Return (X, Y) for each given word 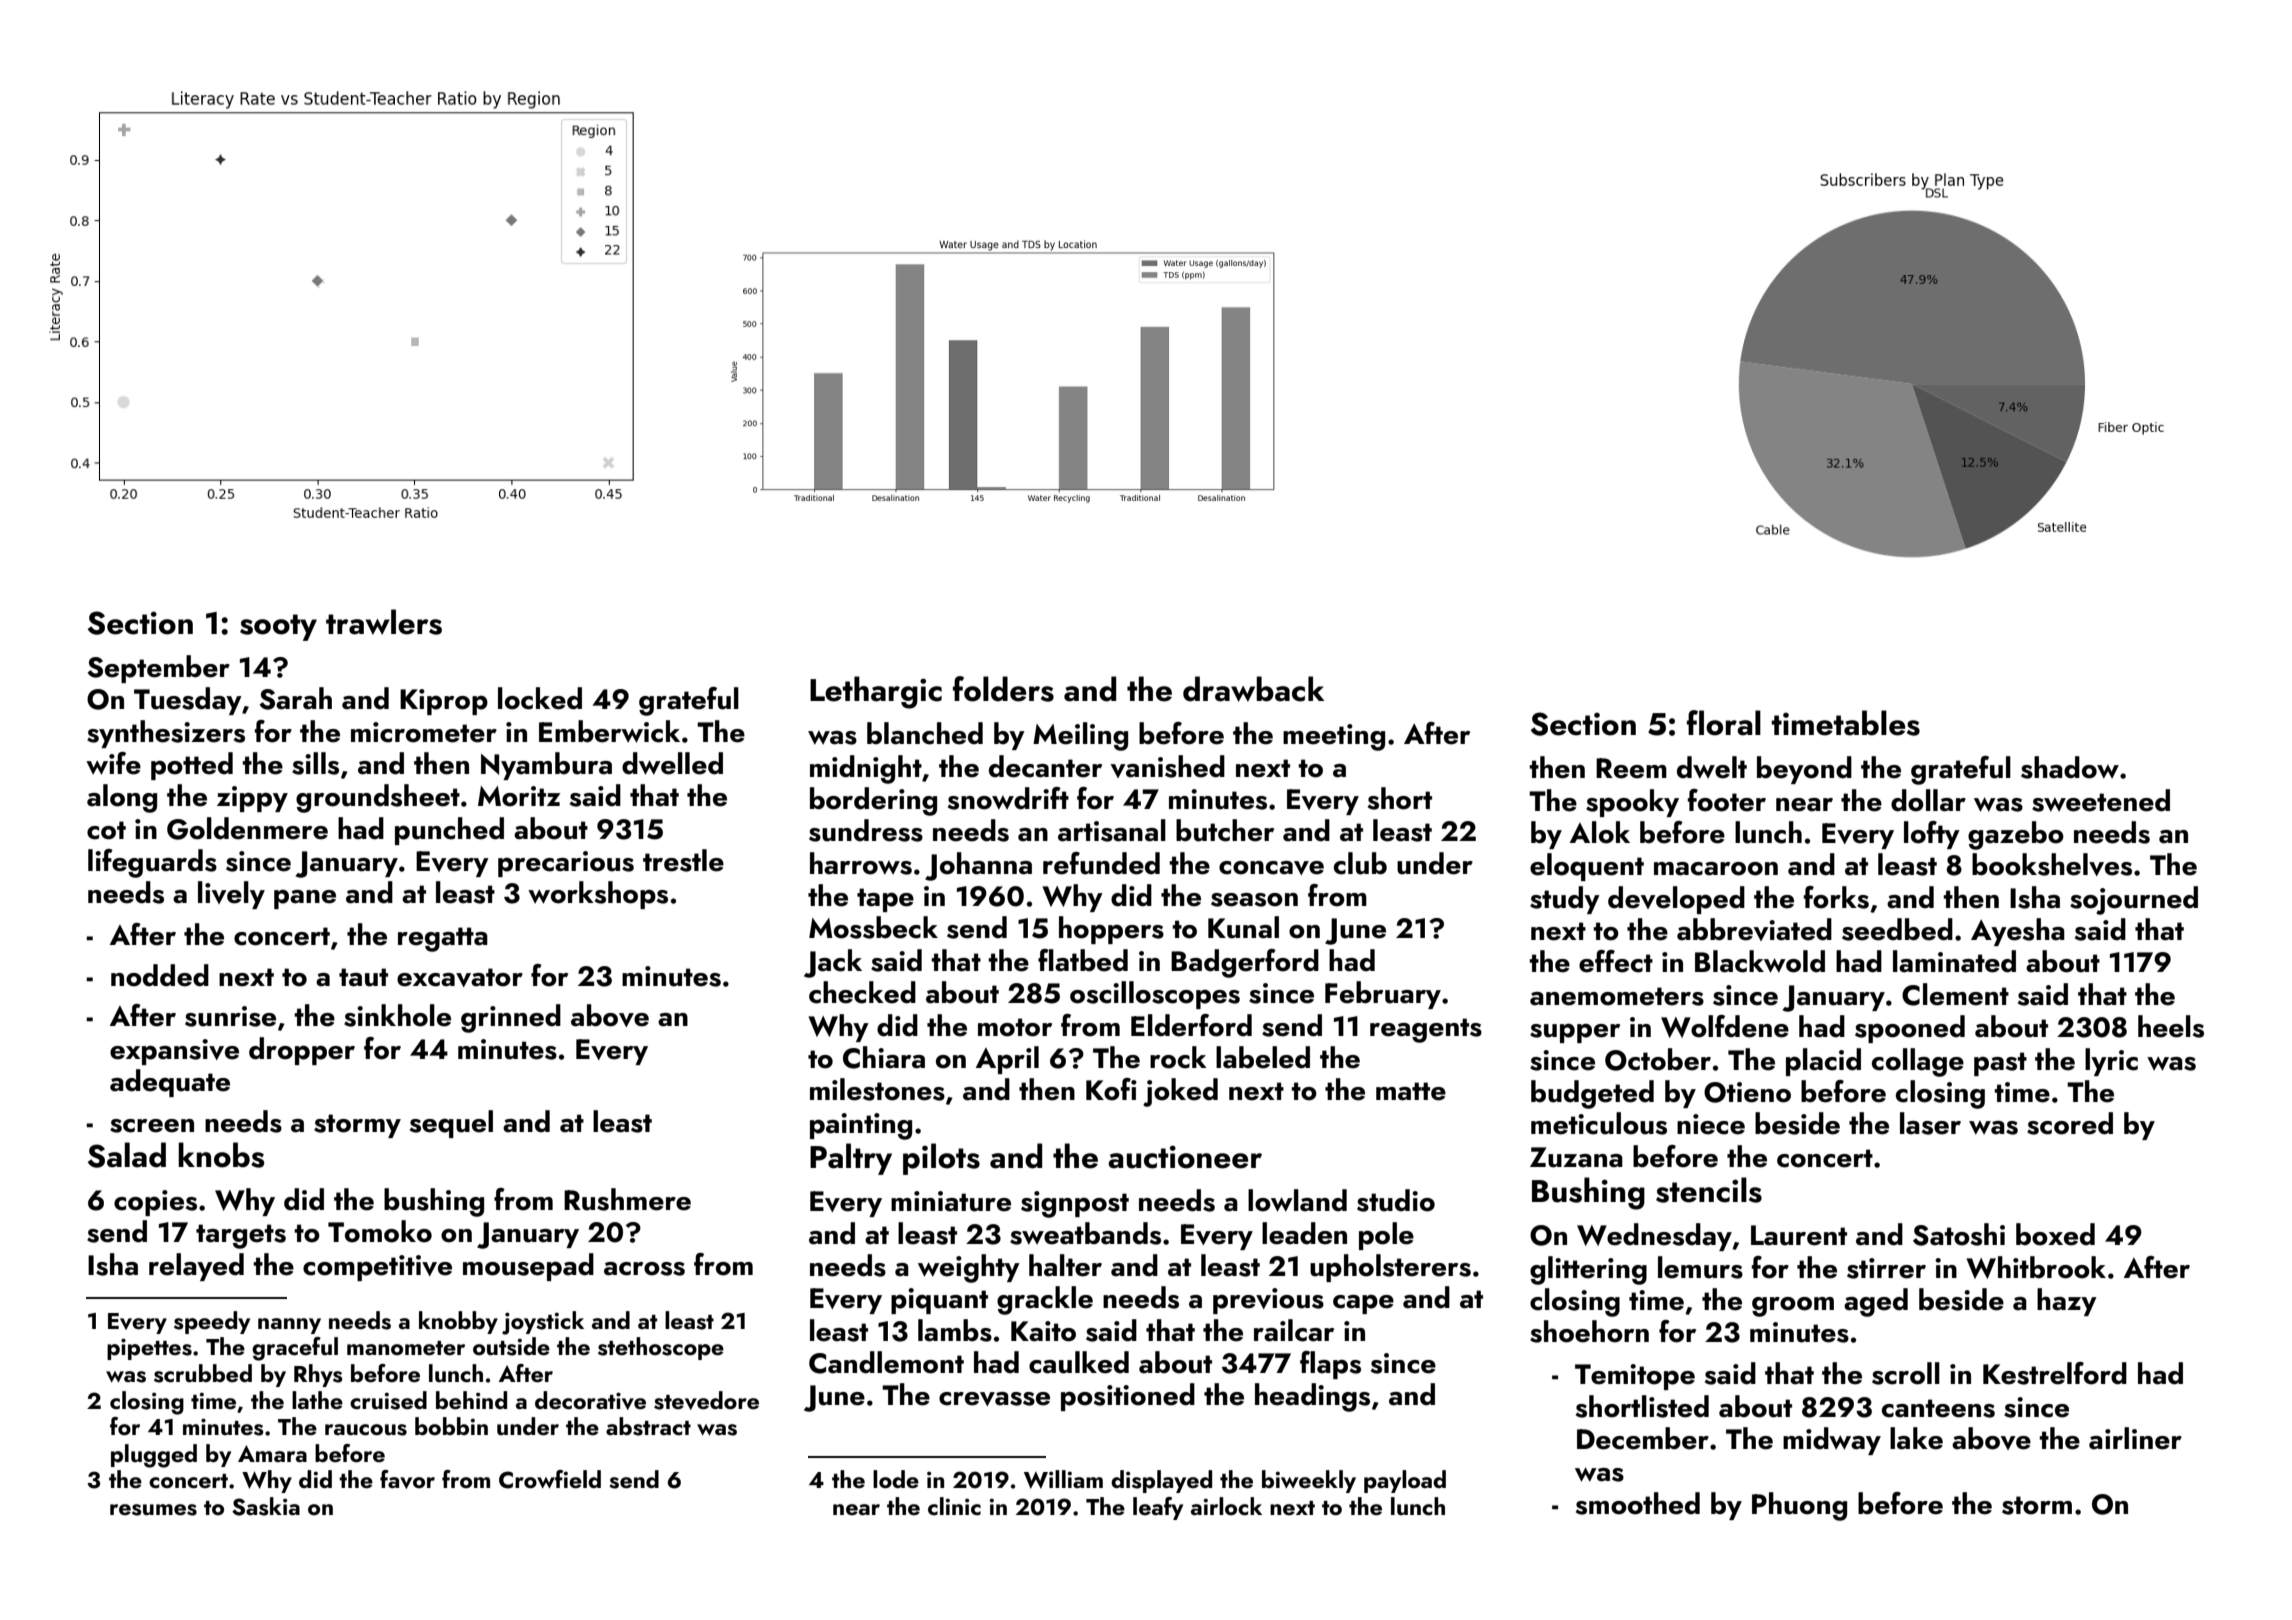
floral (1724, 723)
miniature (951, 1201)
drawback (1253, 689)
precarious (566, 864)
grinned (511, 1018)
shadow (2070, 767)
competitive (377, 1268)
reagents (1426, 1030)
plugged (154, 1456)
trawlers (384, 622)
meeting (1334, 737)
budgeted (1592, 1094)
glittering (1588, 1270)
